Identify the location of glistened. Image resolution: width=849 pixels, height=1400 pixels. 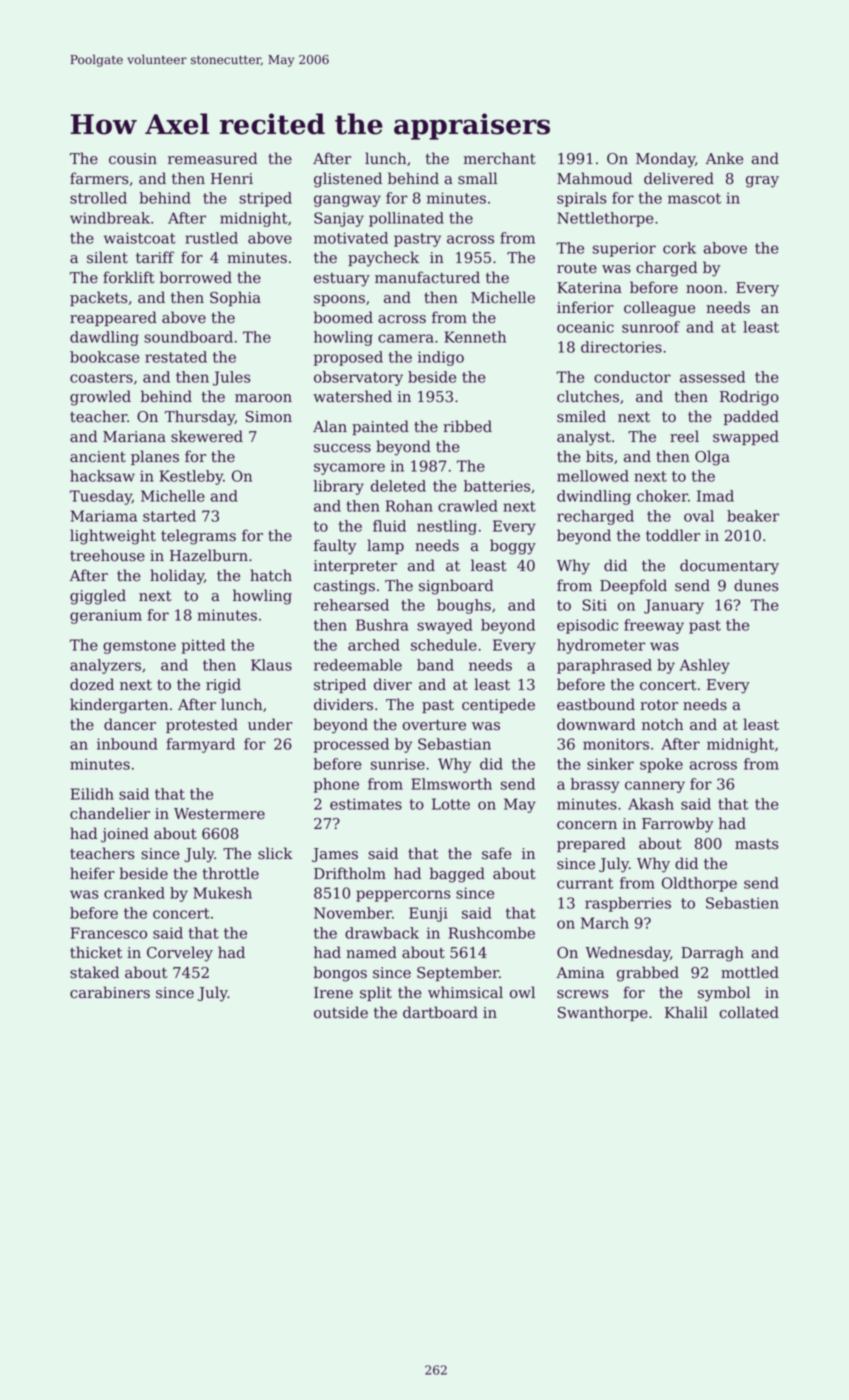
(348, 180).
